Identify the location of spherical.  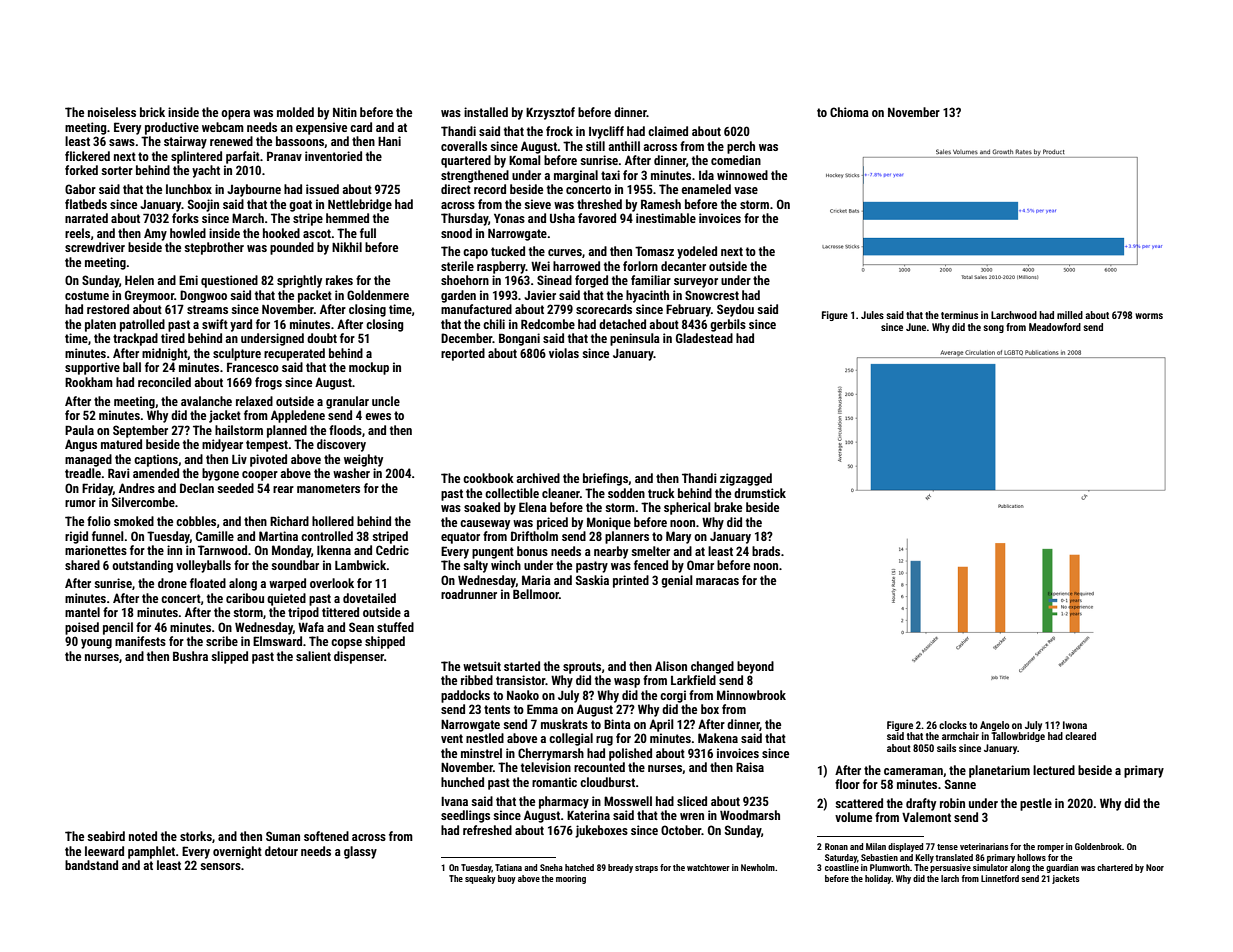
(687, 508).
